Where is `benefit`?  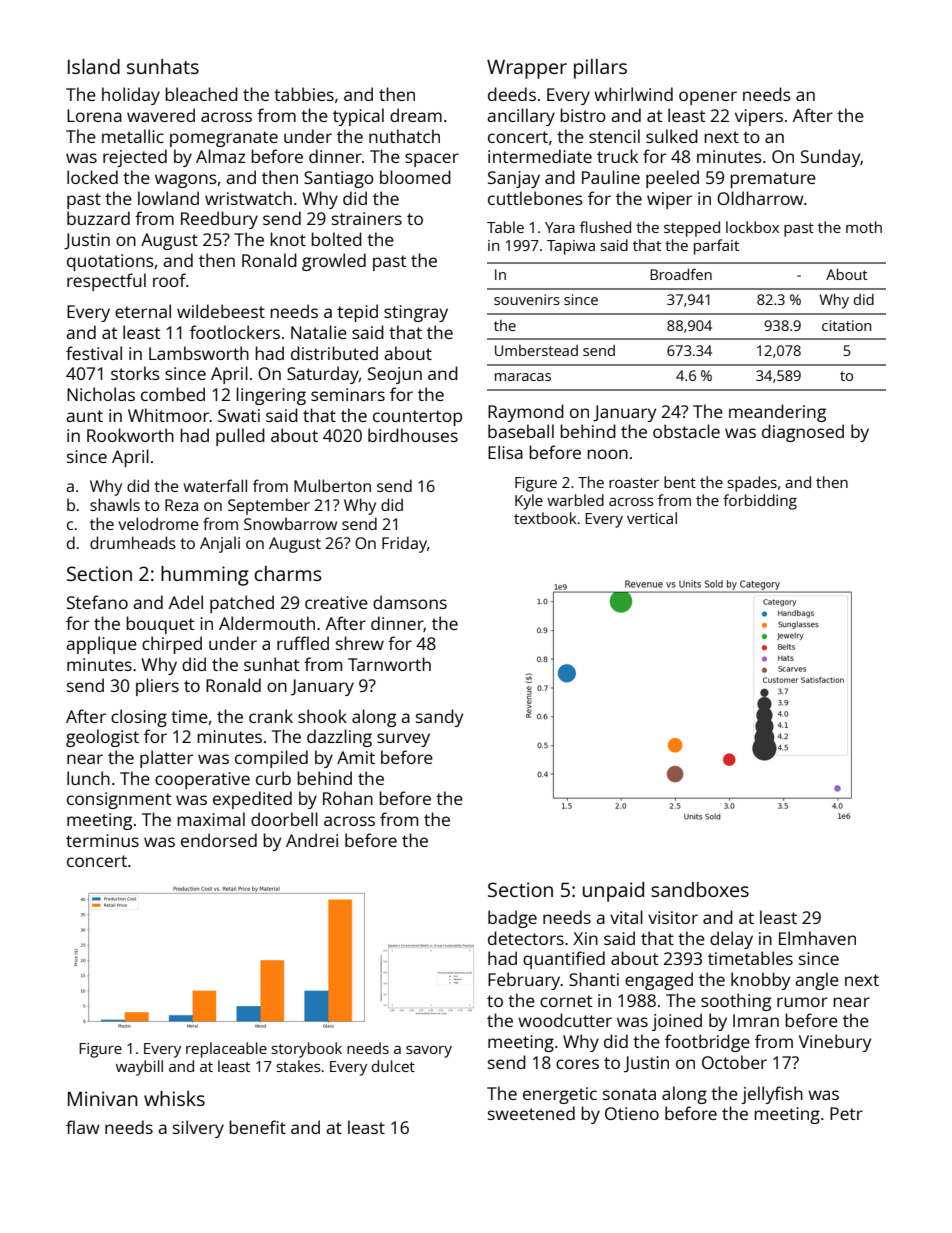 benefit is located at coordinates (257, 1127).
